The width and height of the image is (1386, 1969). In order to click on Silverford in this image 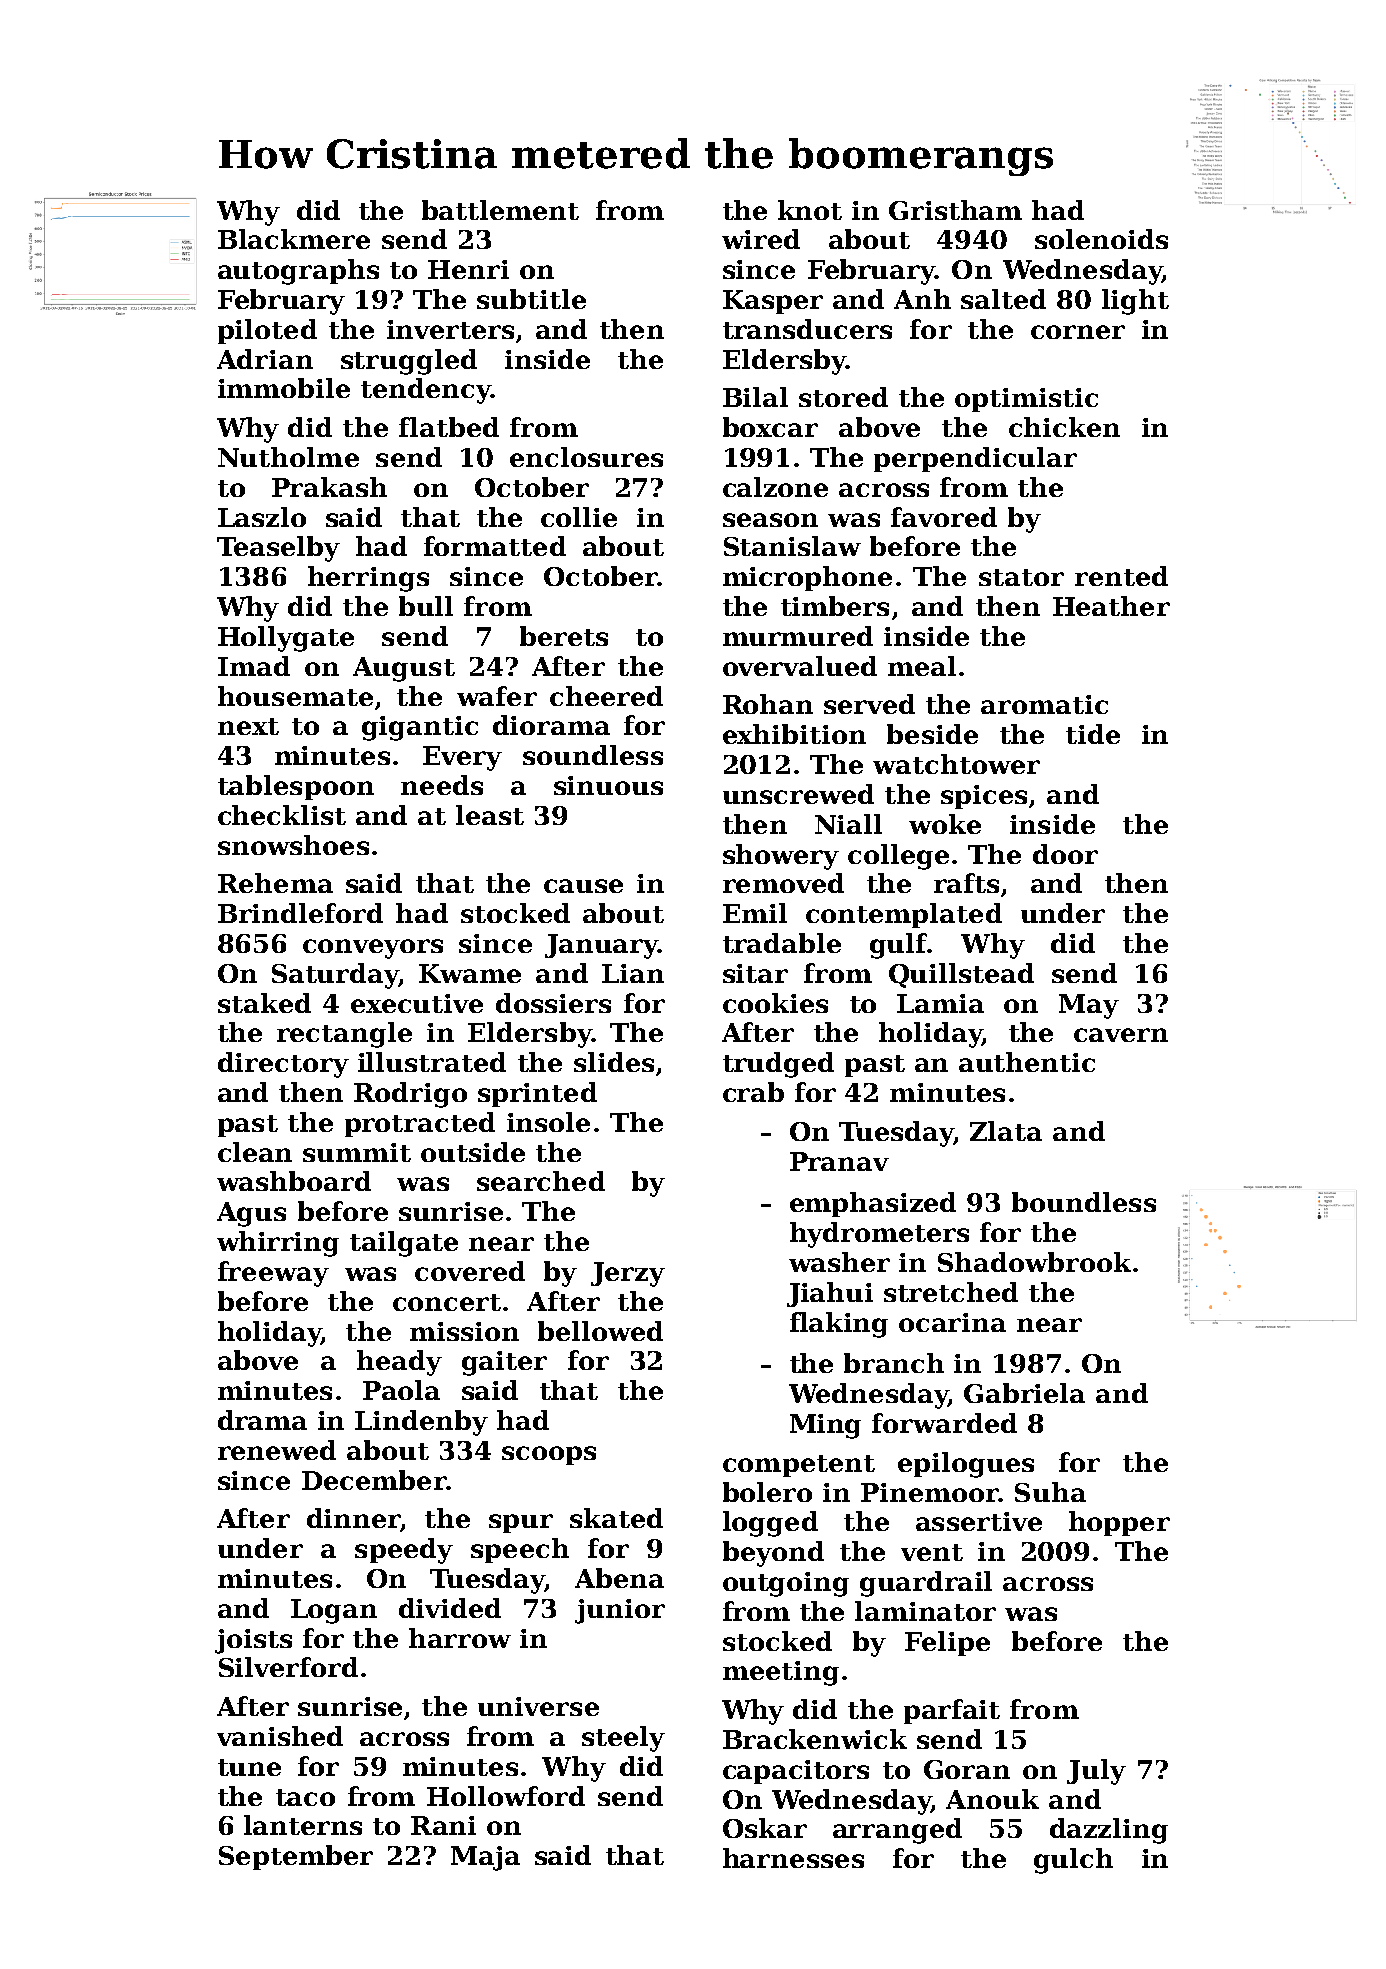, I will do `click(288, 1667)`.
